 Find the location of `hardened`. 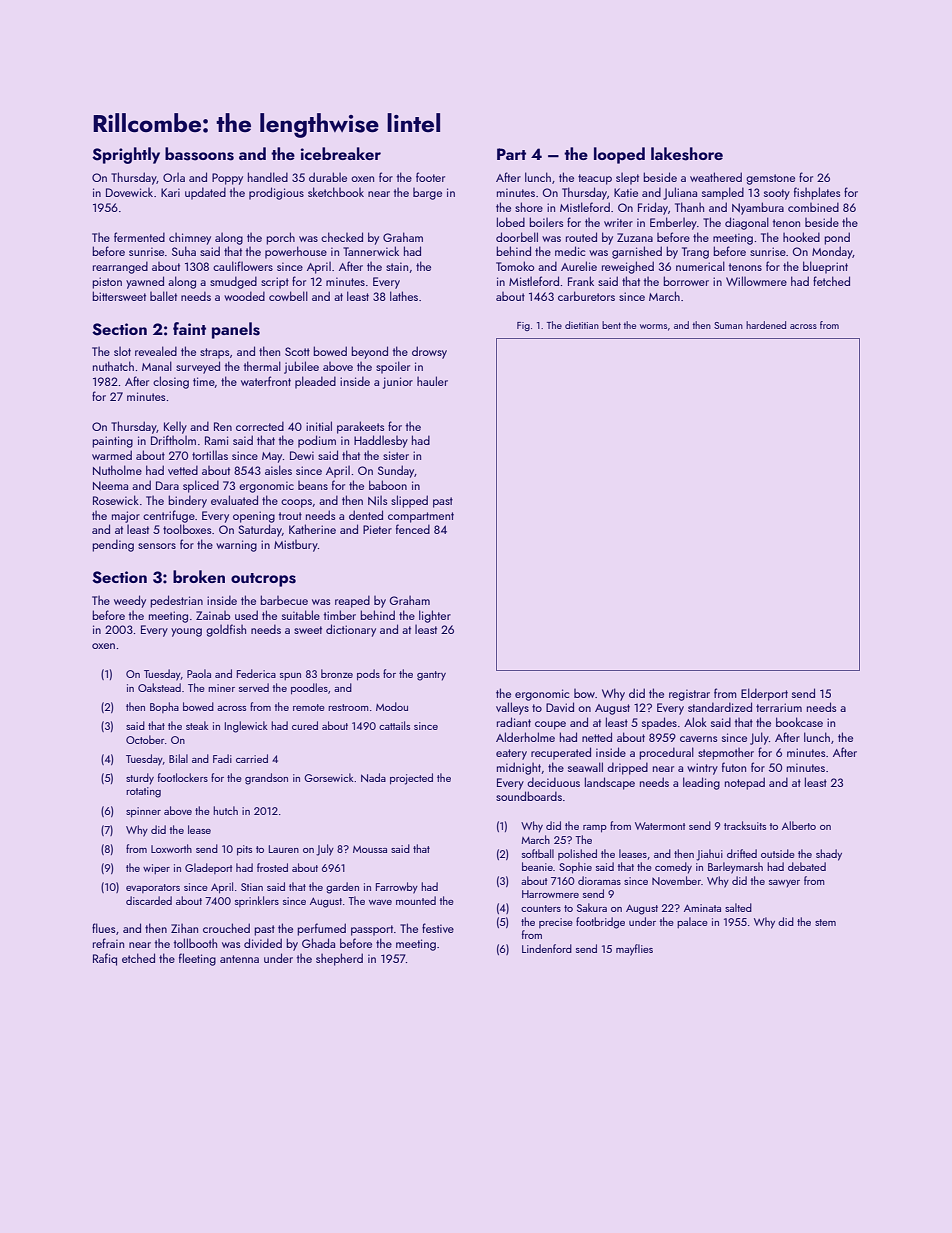

hardened is located at coordinates (766, 325).
